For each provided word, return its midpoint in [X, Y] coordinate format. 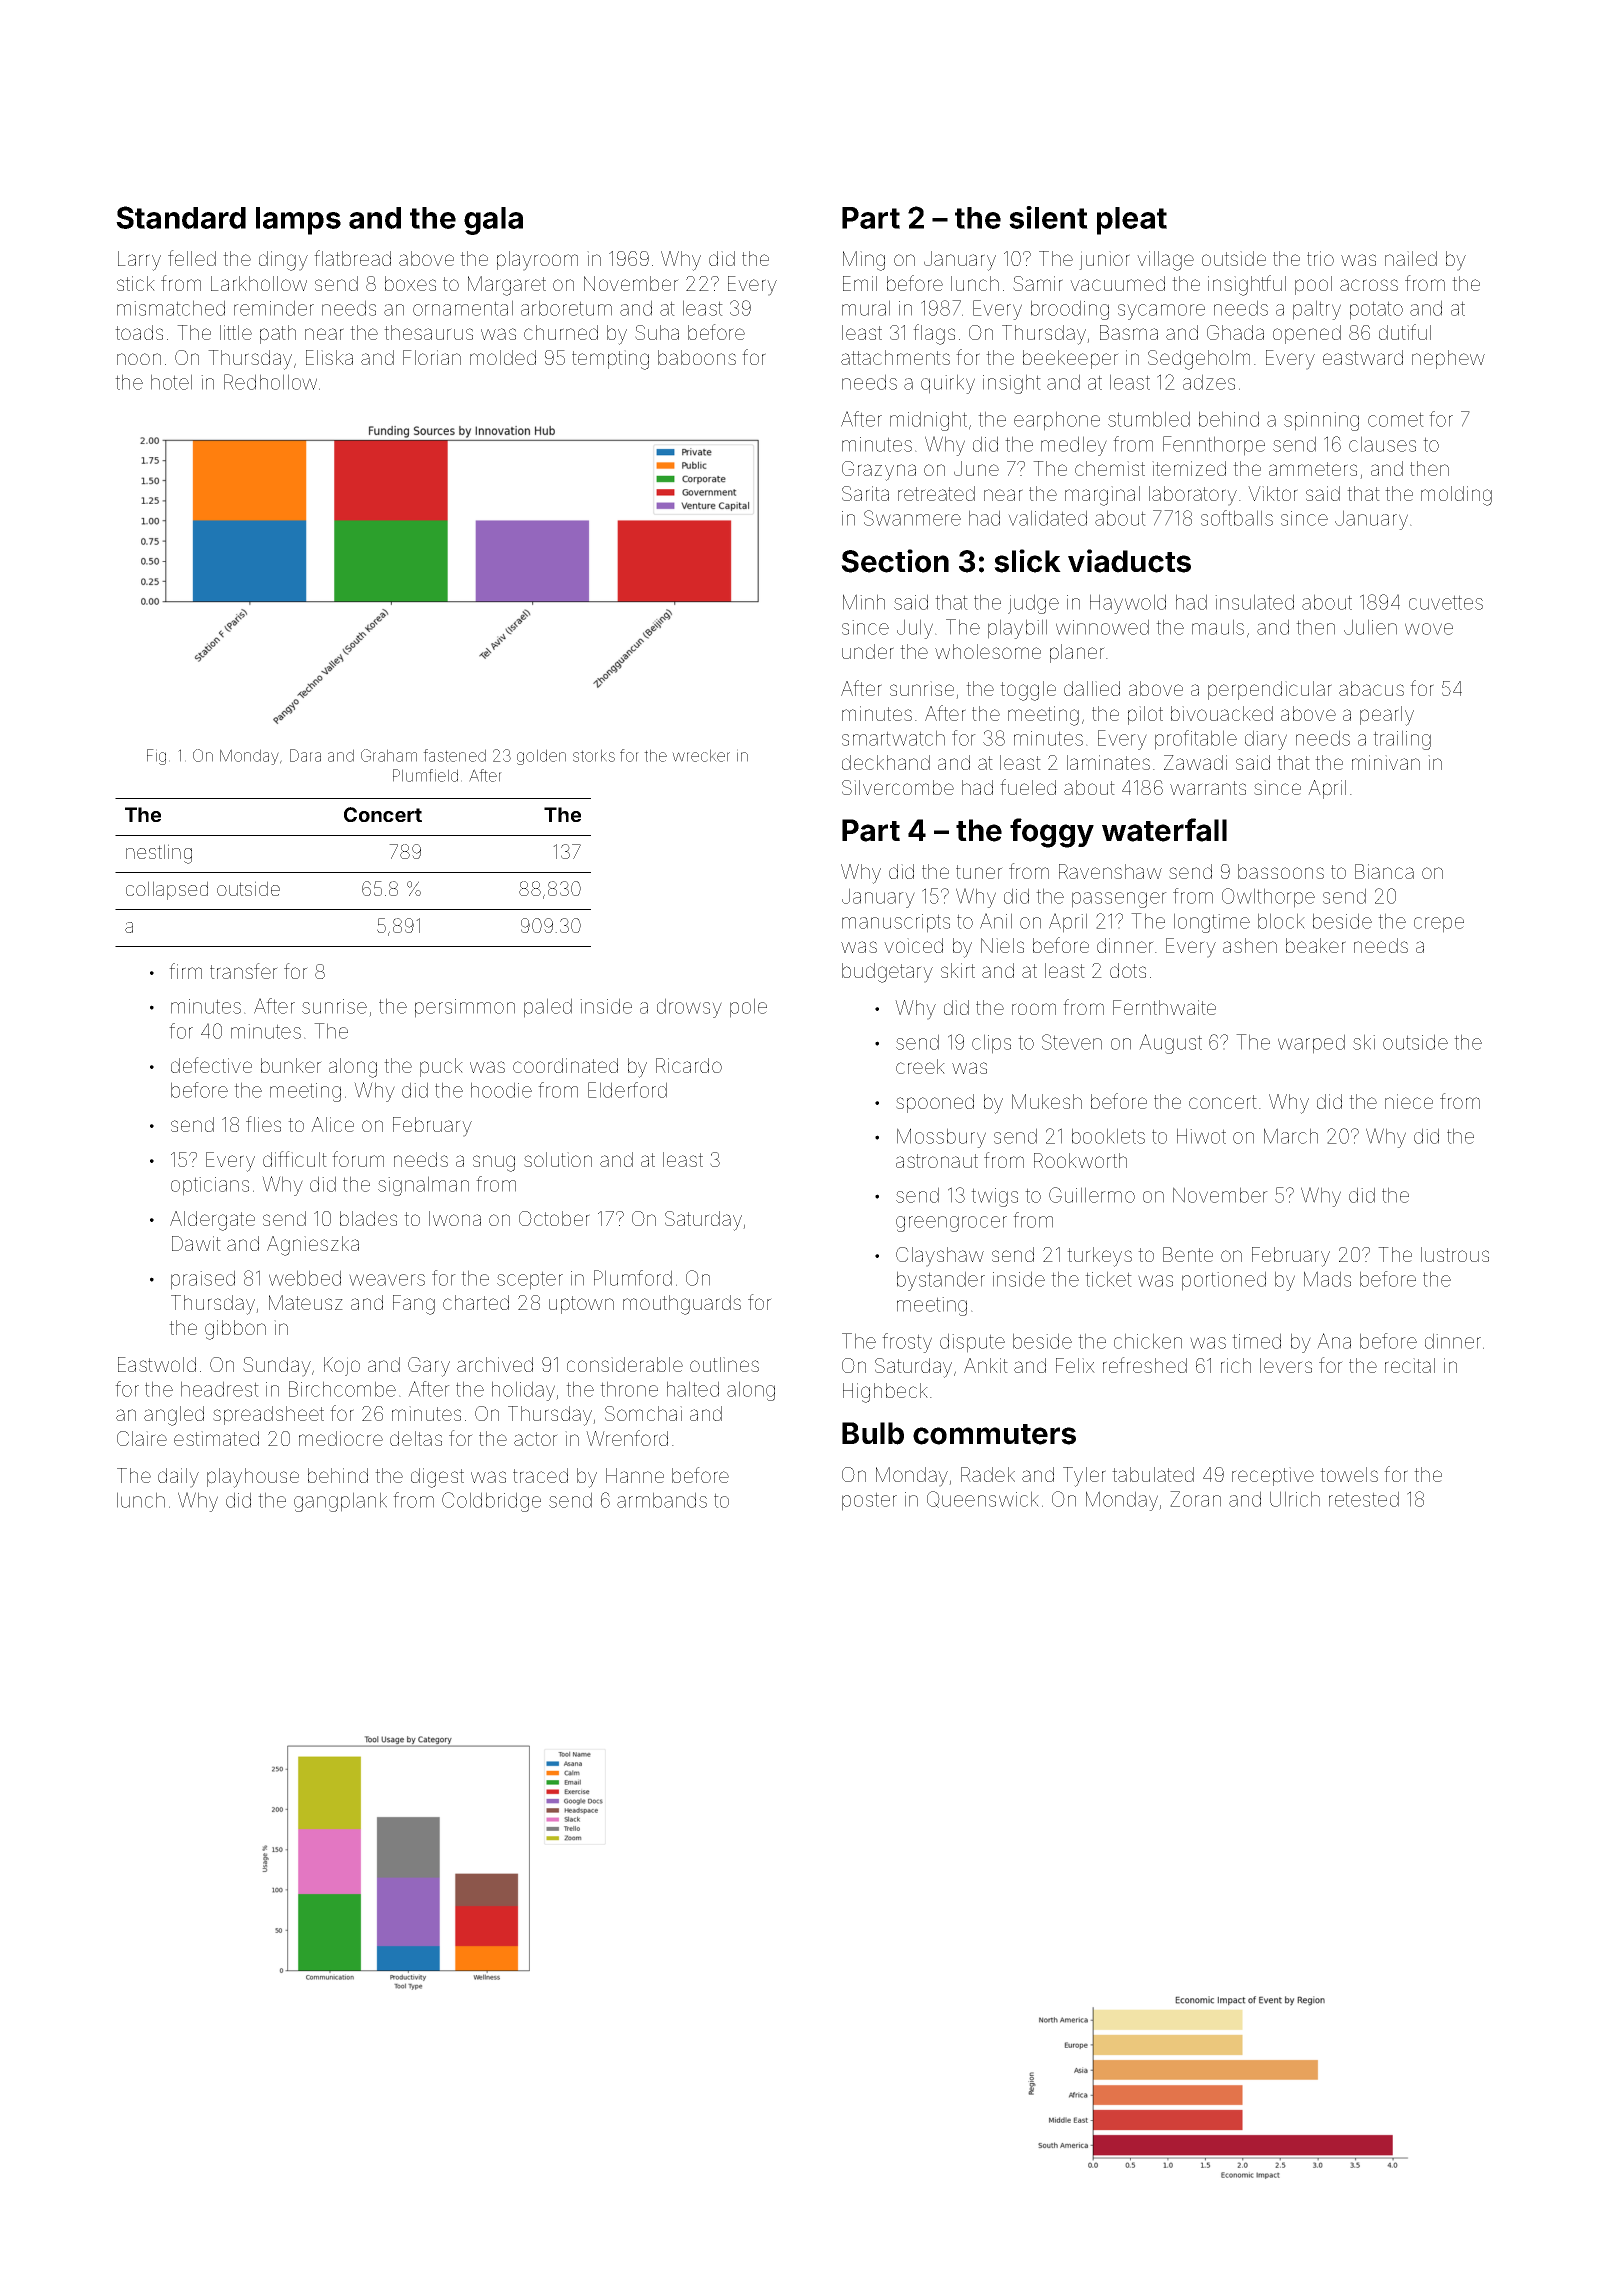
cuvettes [1446, 602]
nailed [1411, 258]
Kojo [342, 1366]
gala [493, 221]
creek [920, 1066]
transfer [244, 971]
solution [558, 1159]
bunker [291, 1065]
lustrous [1455, 1254]
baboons [697, 357]
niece [1409, 1101]
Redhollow [270, 382]
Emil [860, 283]
